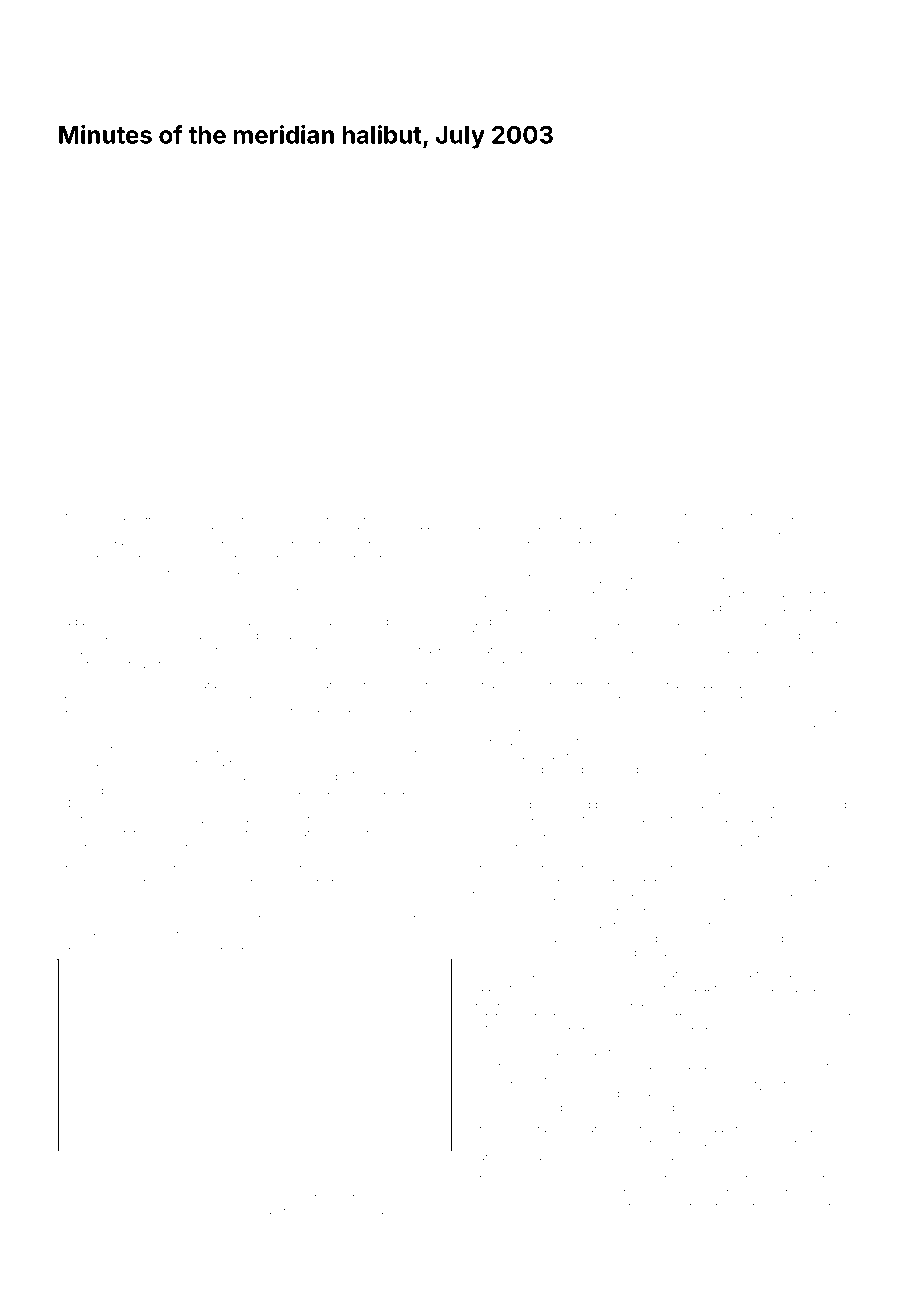 Image resolution: width=924 pixels, height=1308 pixels. Describe the element at coordinates (77, 623) in the page. I see `badges` at that location.
